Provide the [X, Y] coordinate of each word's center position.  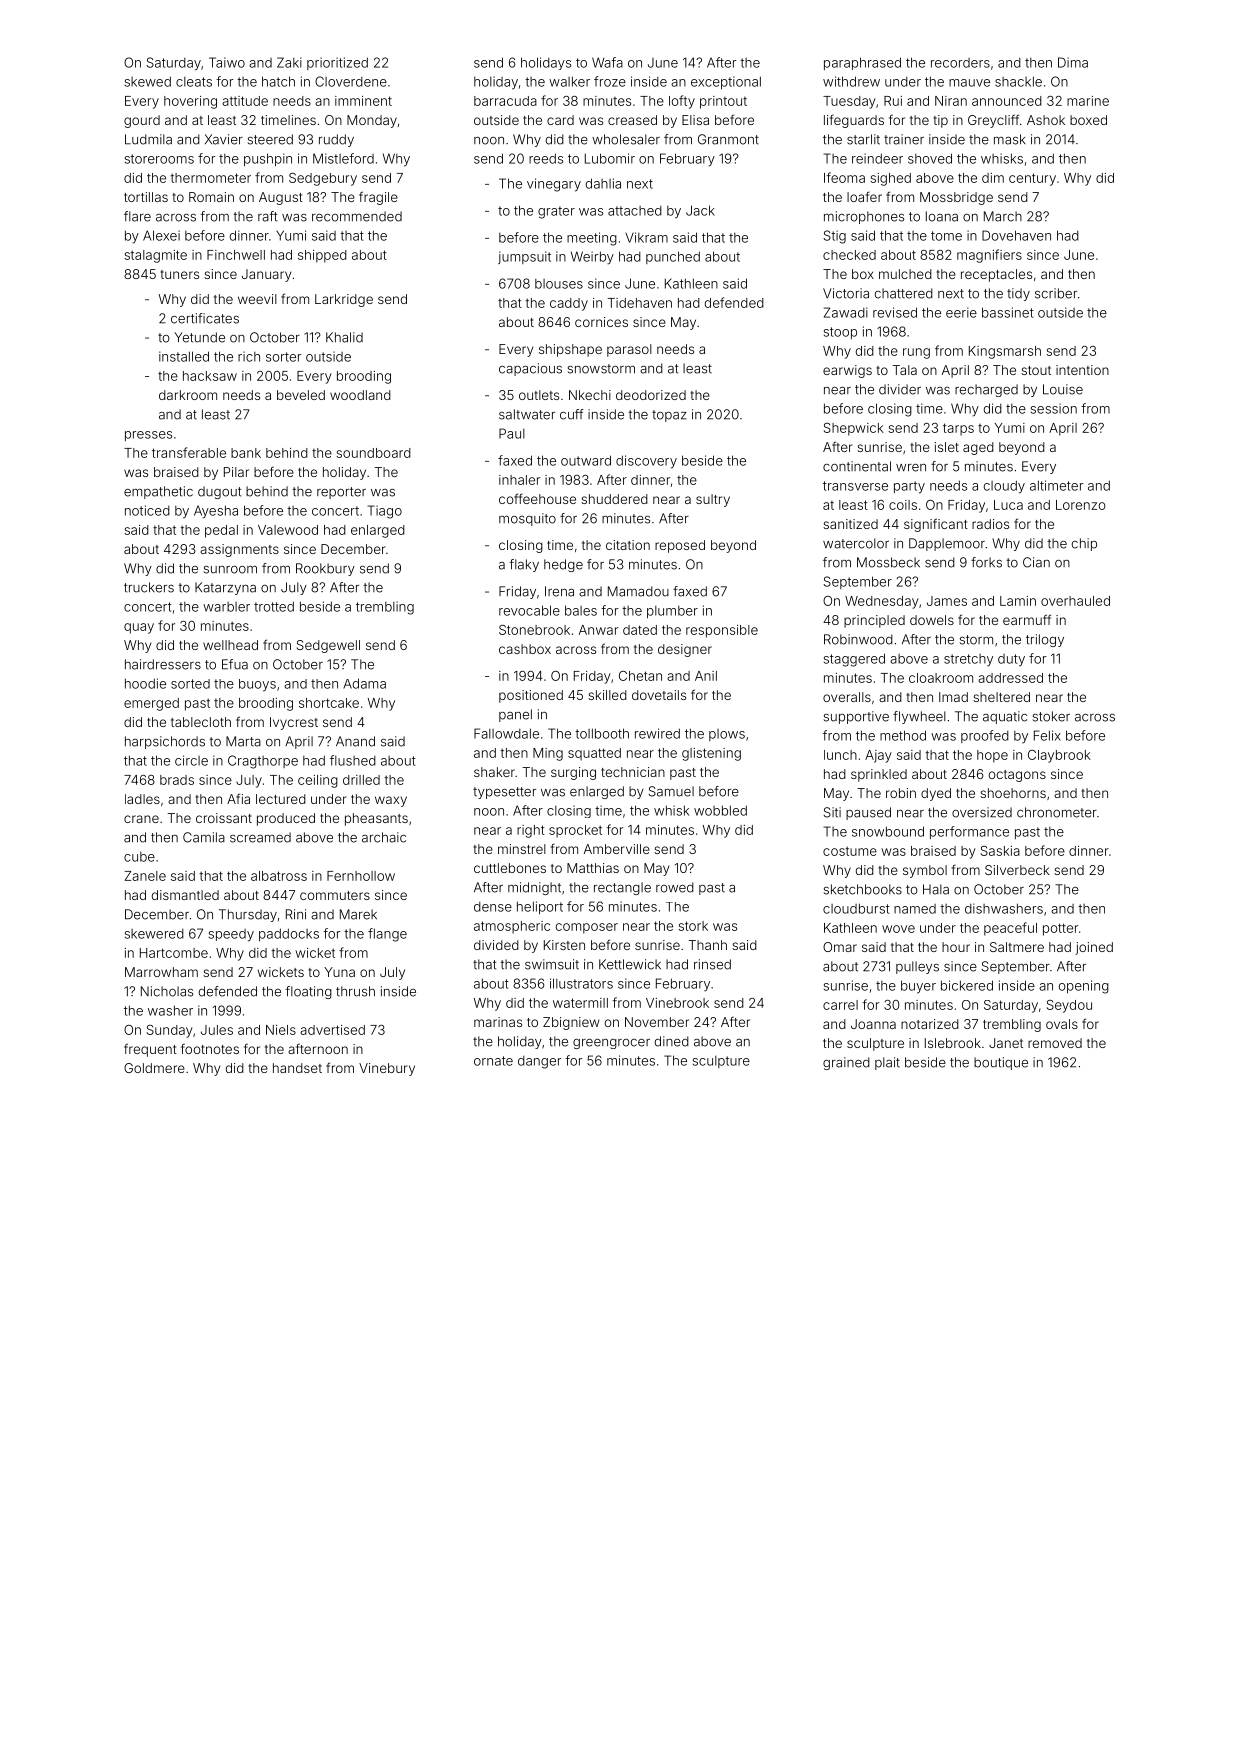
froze [610, 81]
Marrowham [161, 972]
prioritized [337, 63]
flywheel [919, 717]
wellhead [230, 645]
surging [573, 773]
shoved [930, 158]
